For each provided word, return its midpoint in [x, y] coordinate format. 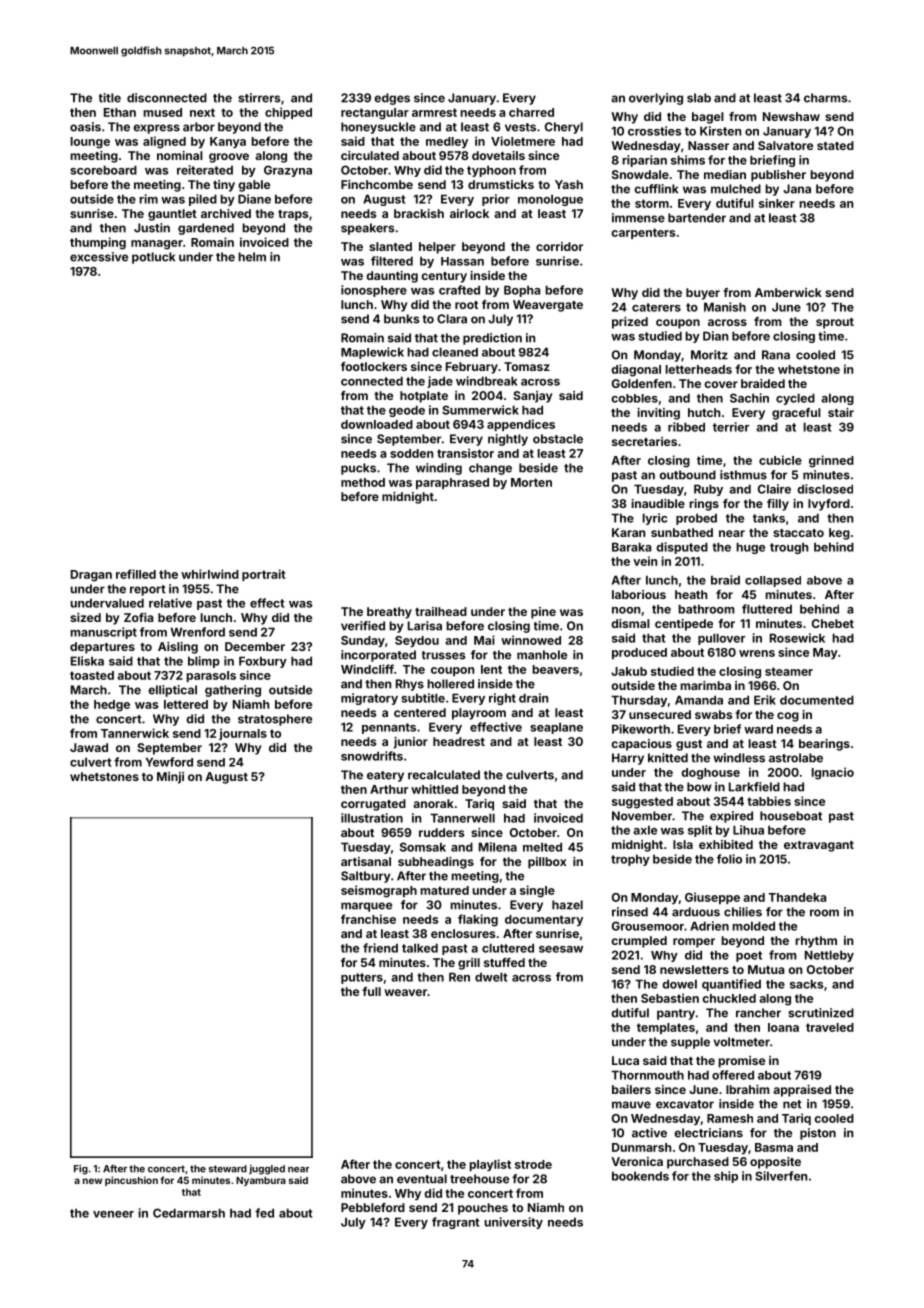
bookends [640, 1176]
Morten [531, 482]
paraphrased [452, 483]
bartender [697, 218]
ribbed [686, 427]
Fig [81, 1170]
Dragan [91, 576]
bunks [402, 319]
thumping [98, 243]
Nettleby [829, 956]
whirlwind [210, 574]
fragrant [456, 1223]
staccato [798, 533]
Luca [625, 1060]
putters [362, 978]
